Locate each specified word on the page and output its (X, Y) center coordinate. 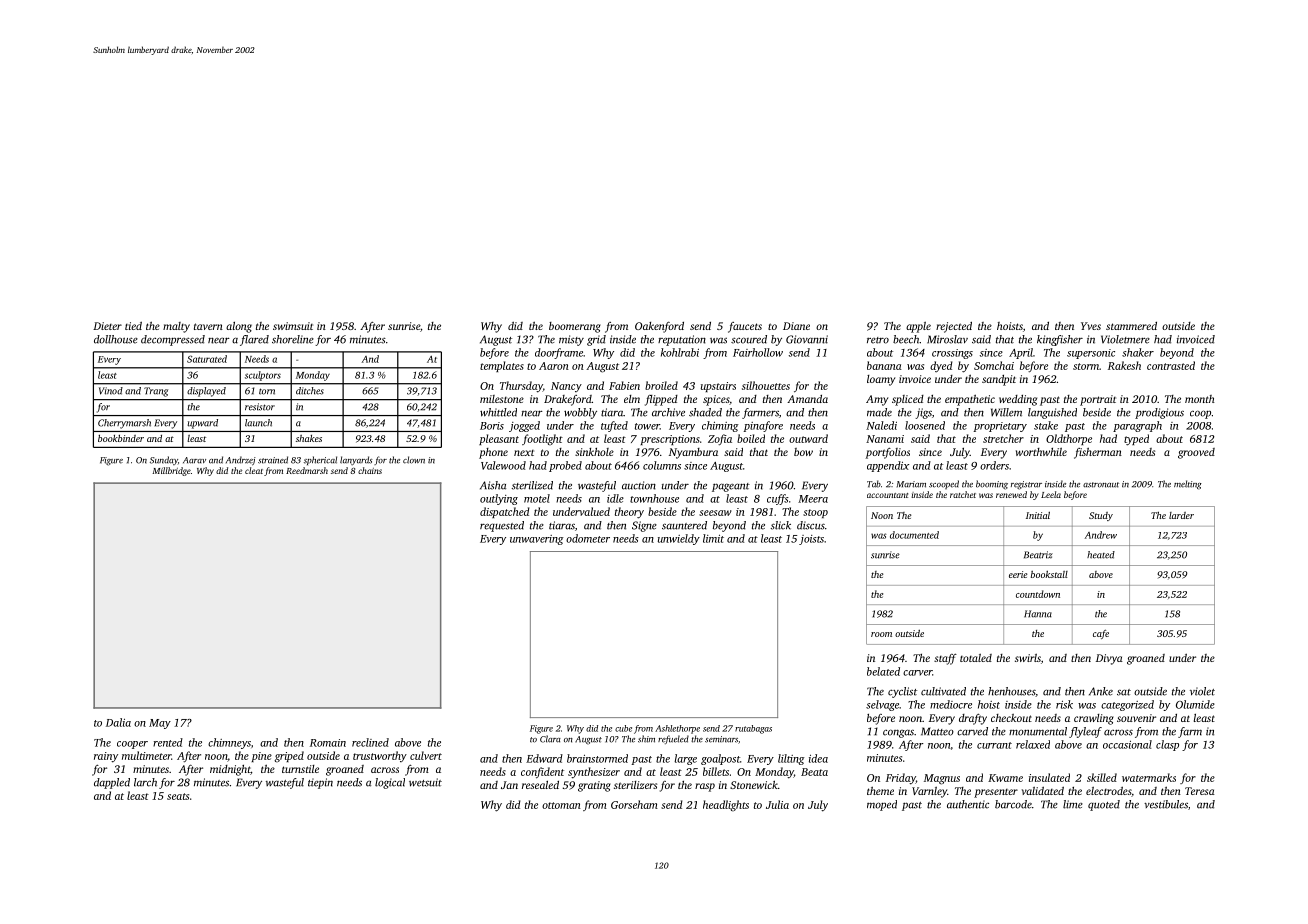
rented (168, 742)
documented (914, 535)
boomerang (575, 327)
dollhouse (116, 339)
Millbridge (171, 471)
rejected (954, 327)
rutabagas (753, 729)
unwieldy (679, 539)
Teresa (1200, 791)
